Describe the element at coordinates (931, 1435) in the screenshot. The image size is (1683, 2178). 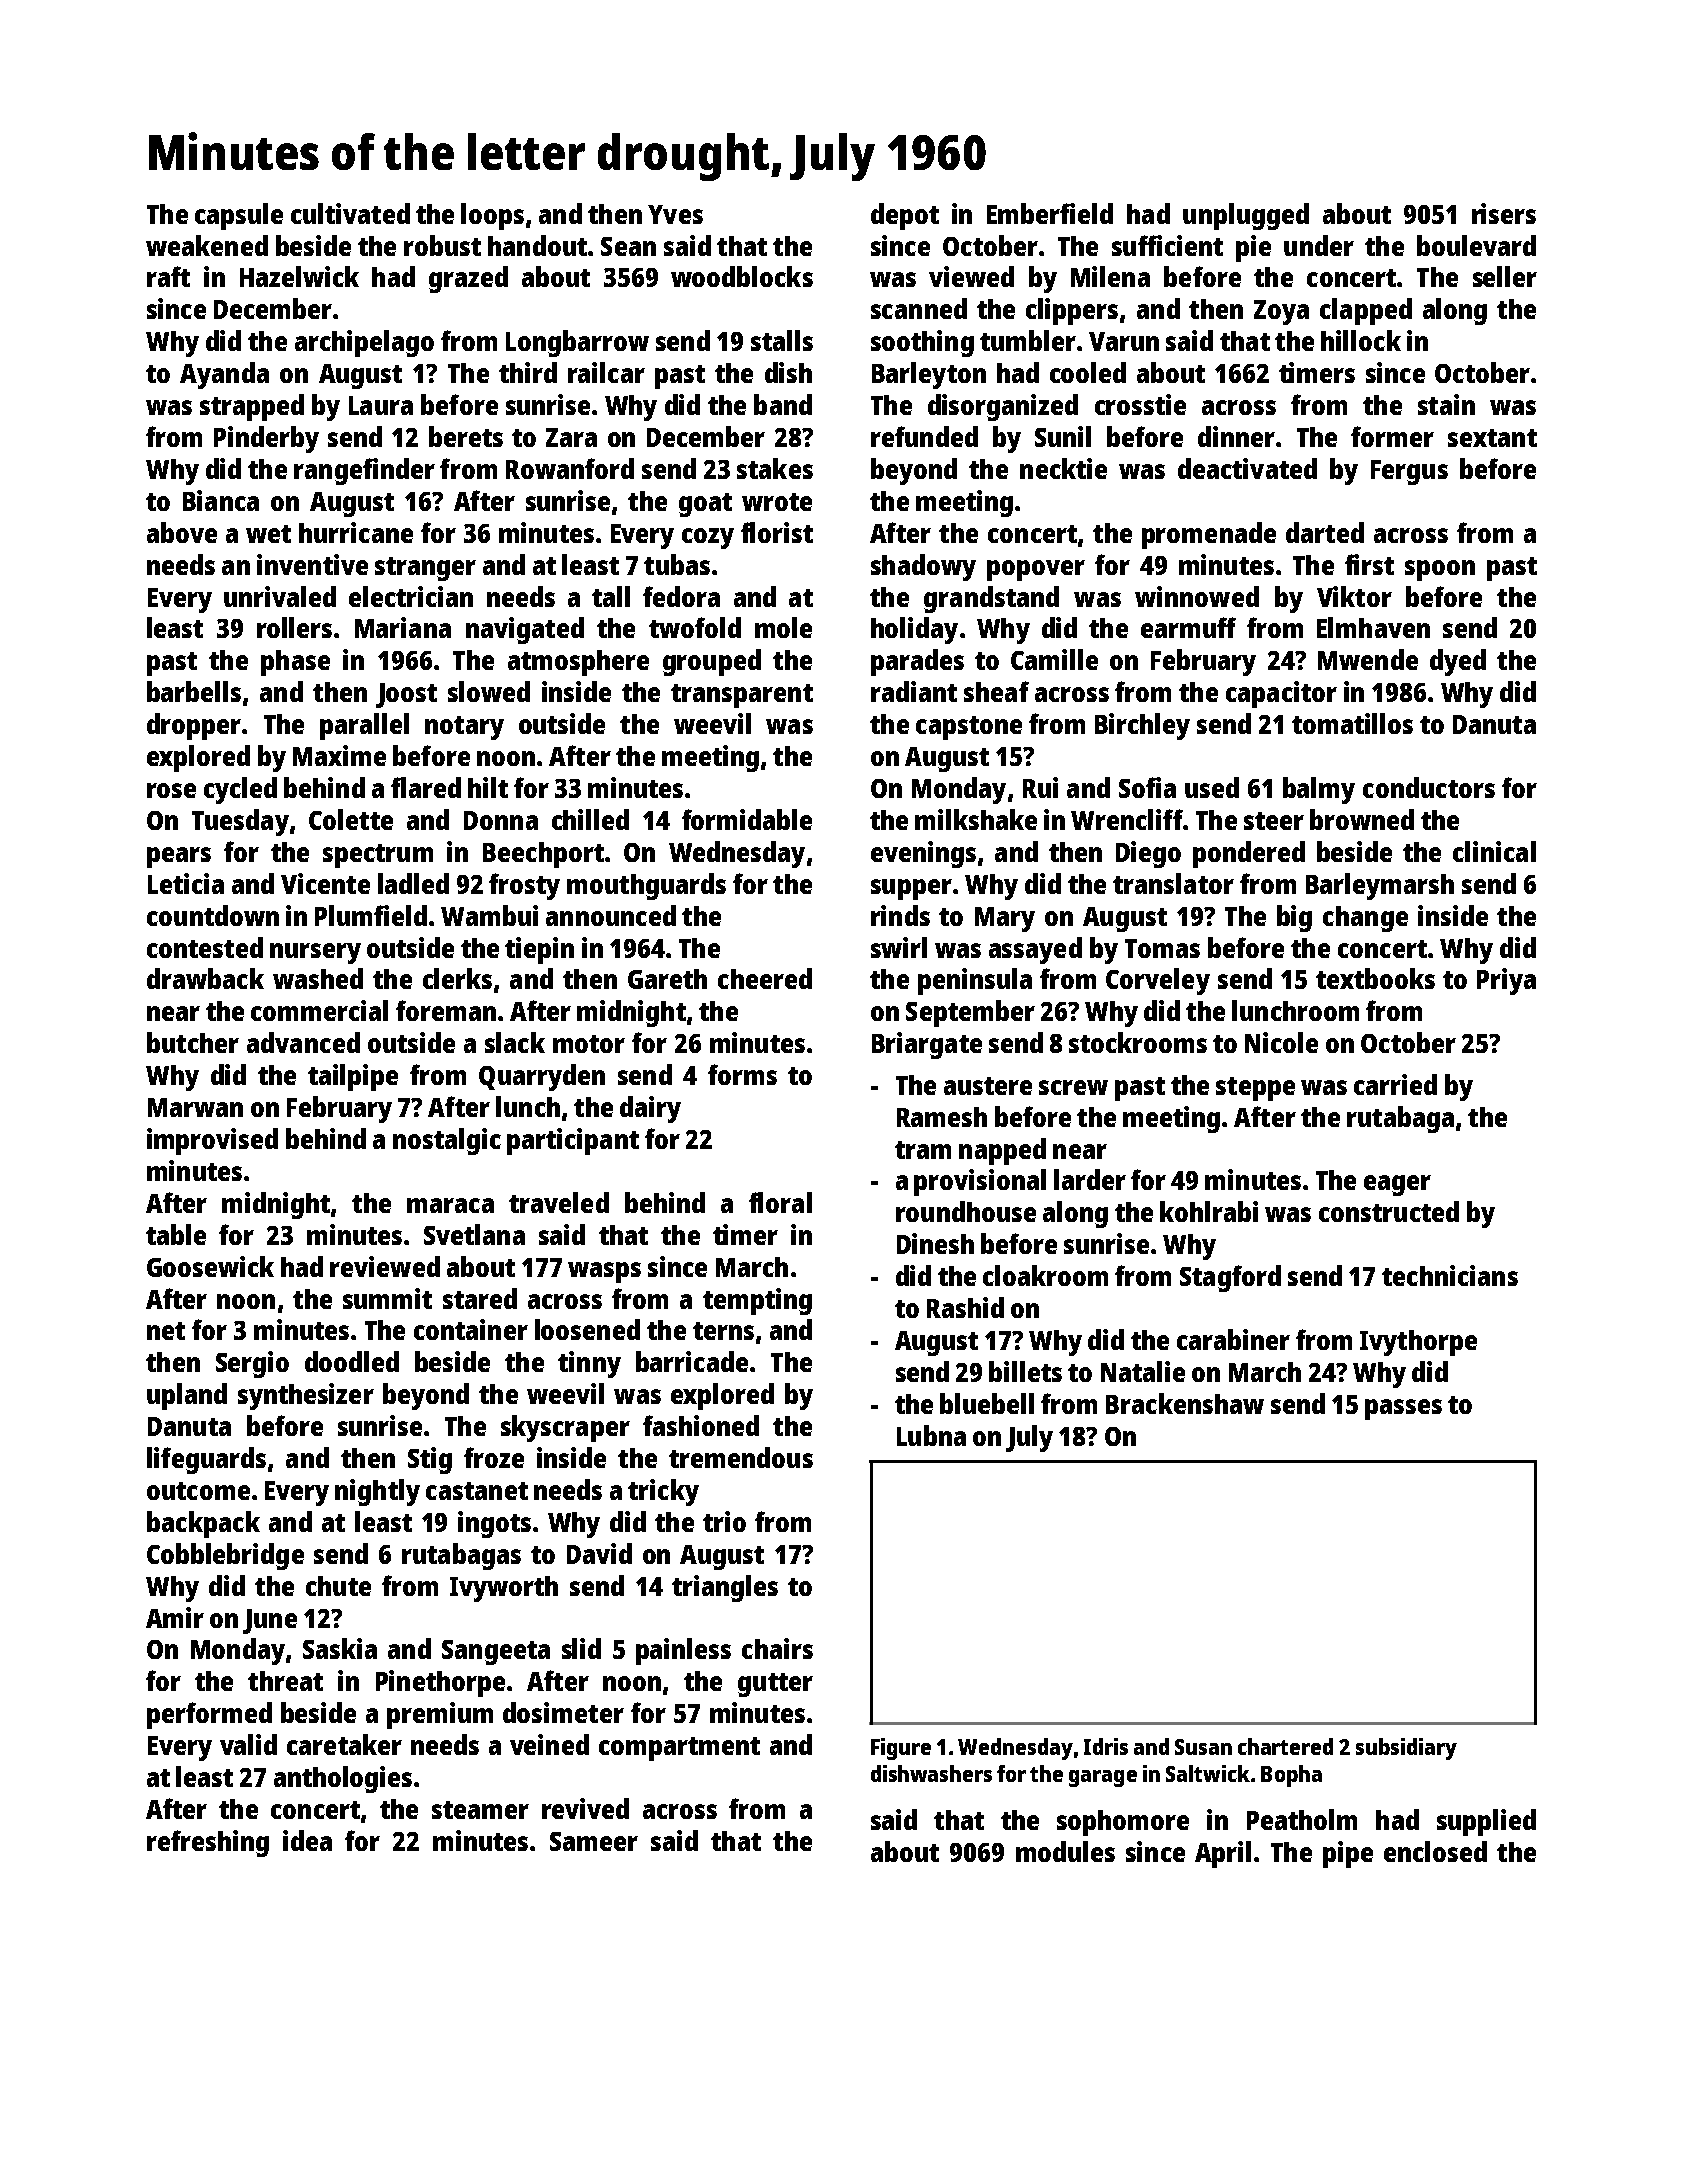
I see `Lubna` at that location.
